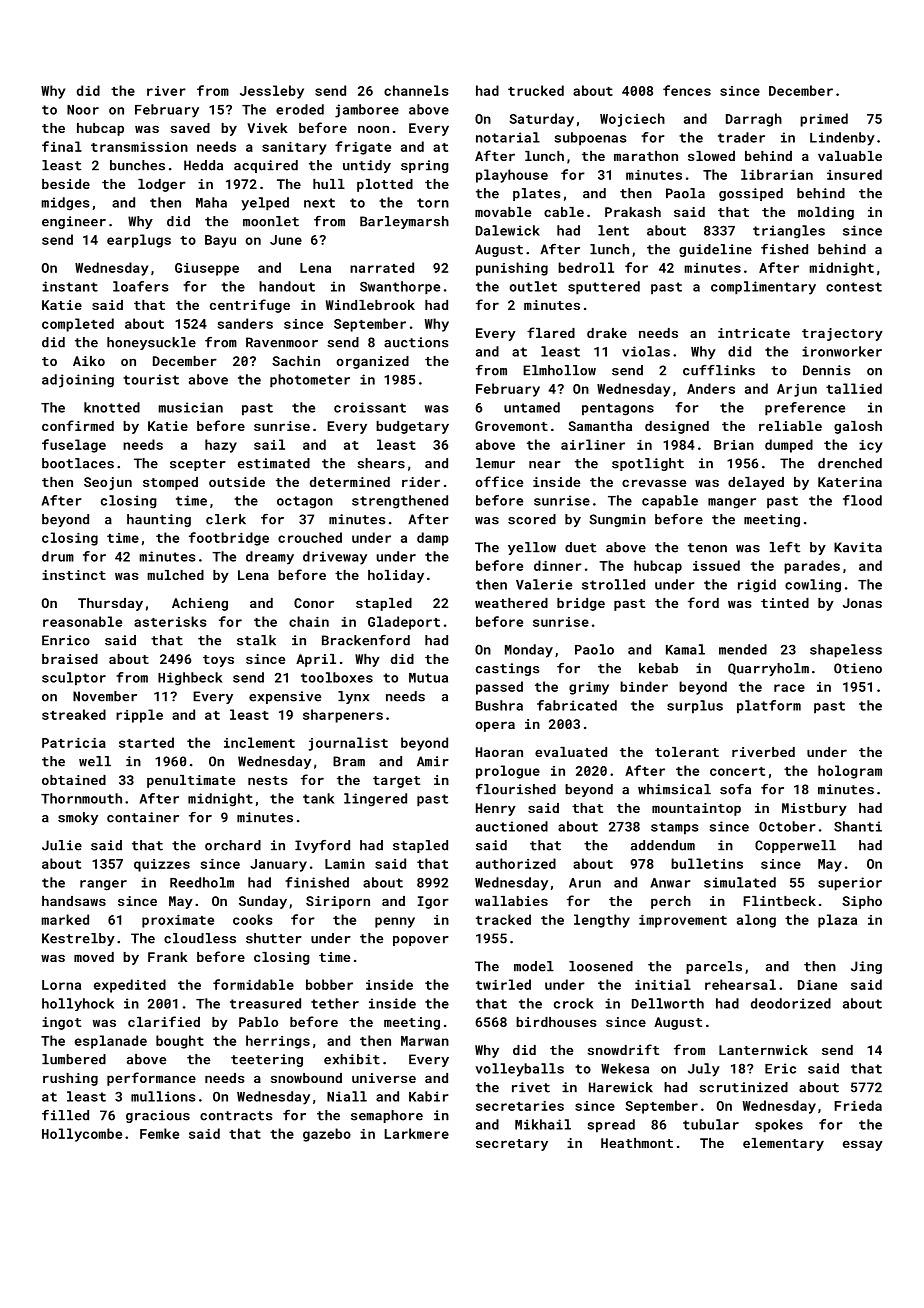 The height and width of the page is (1308, 924). I want to click on bootlaces, so click(78, 463).
